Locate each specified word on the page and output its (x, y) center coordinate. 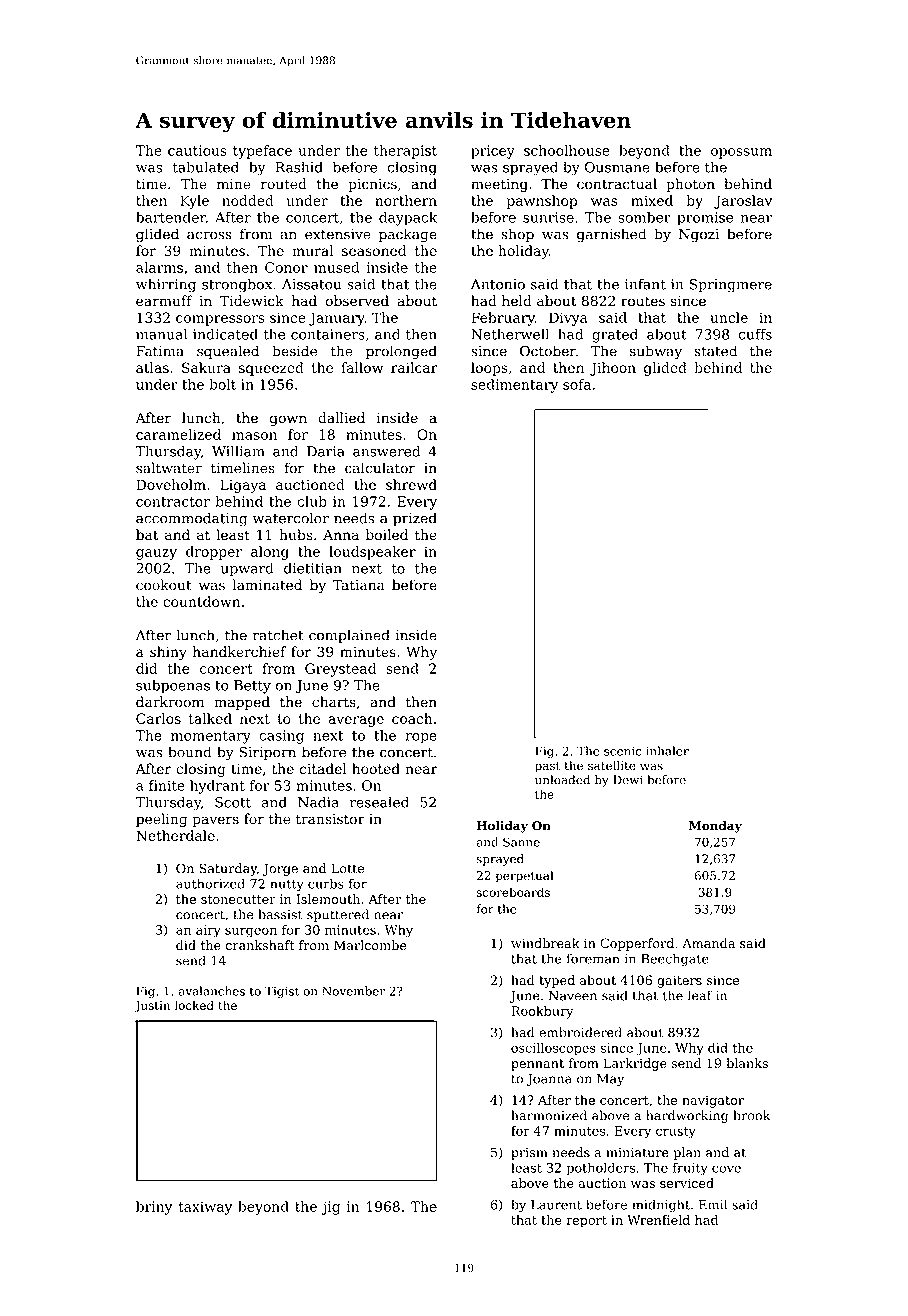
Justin (152, 1007)
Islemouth (328, 899)
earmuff (164, 301)
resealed (379, 802)
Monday (715, 827)
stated (715, 351)
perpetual (524, 877)
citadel (323, 768)
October (548, 351)
